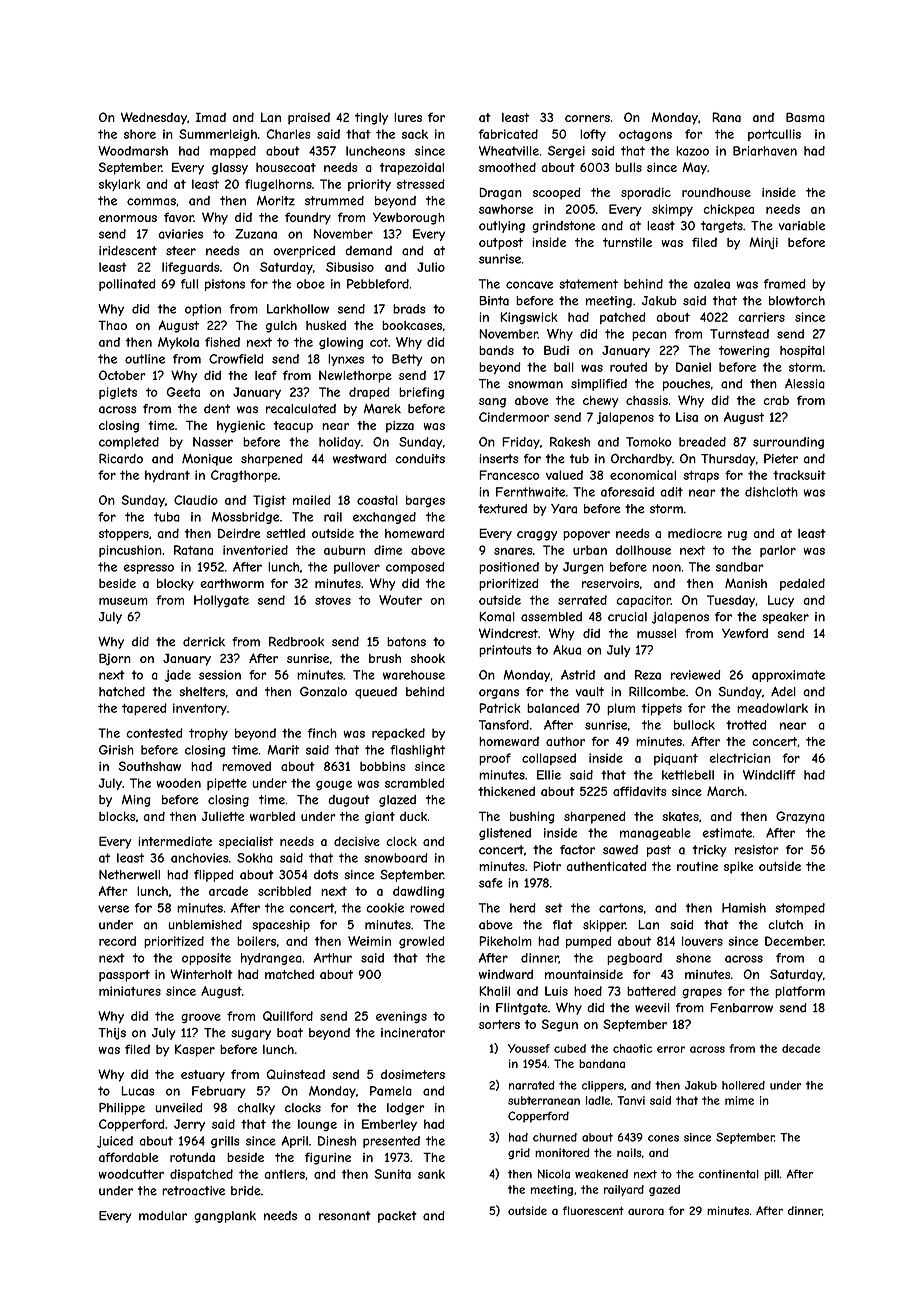 The image size is (924, 1308). Describe the element at coordinates (634, 959) in the screenshot. I see `pegboard` at that location.
